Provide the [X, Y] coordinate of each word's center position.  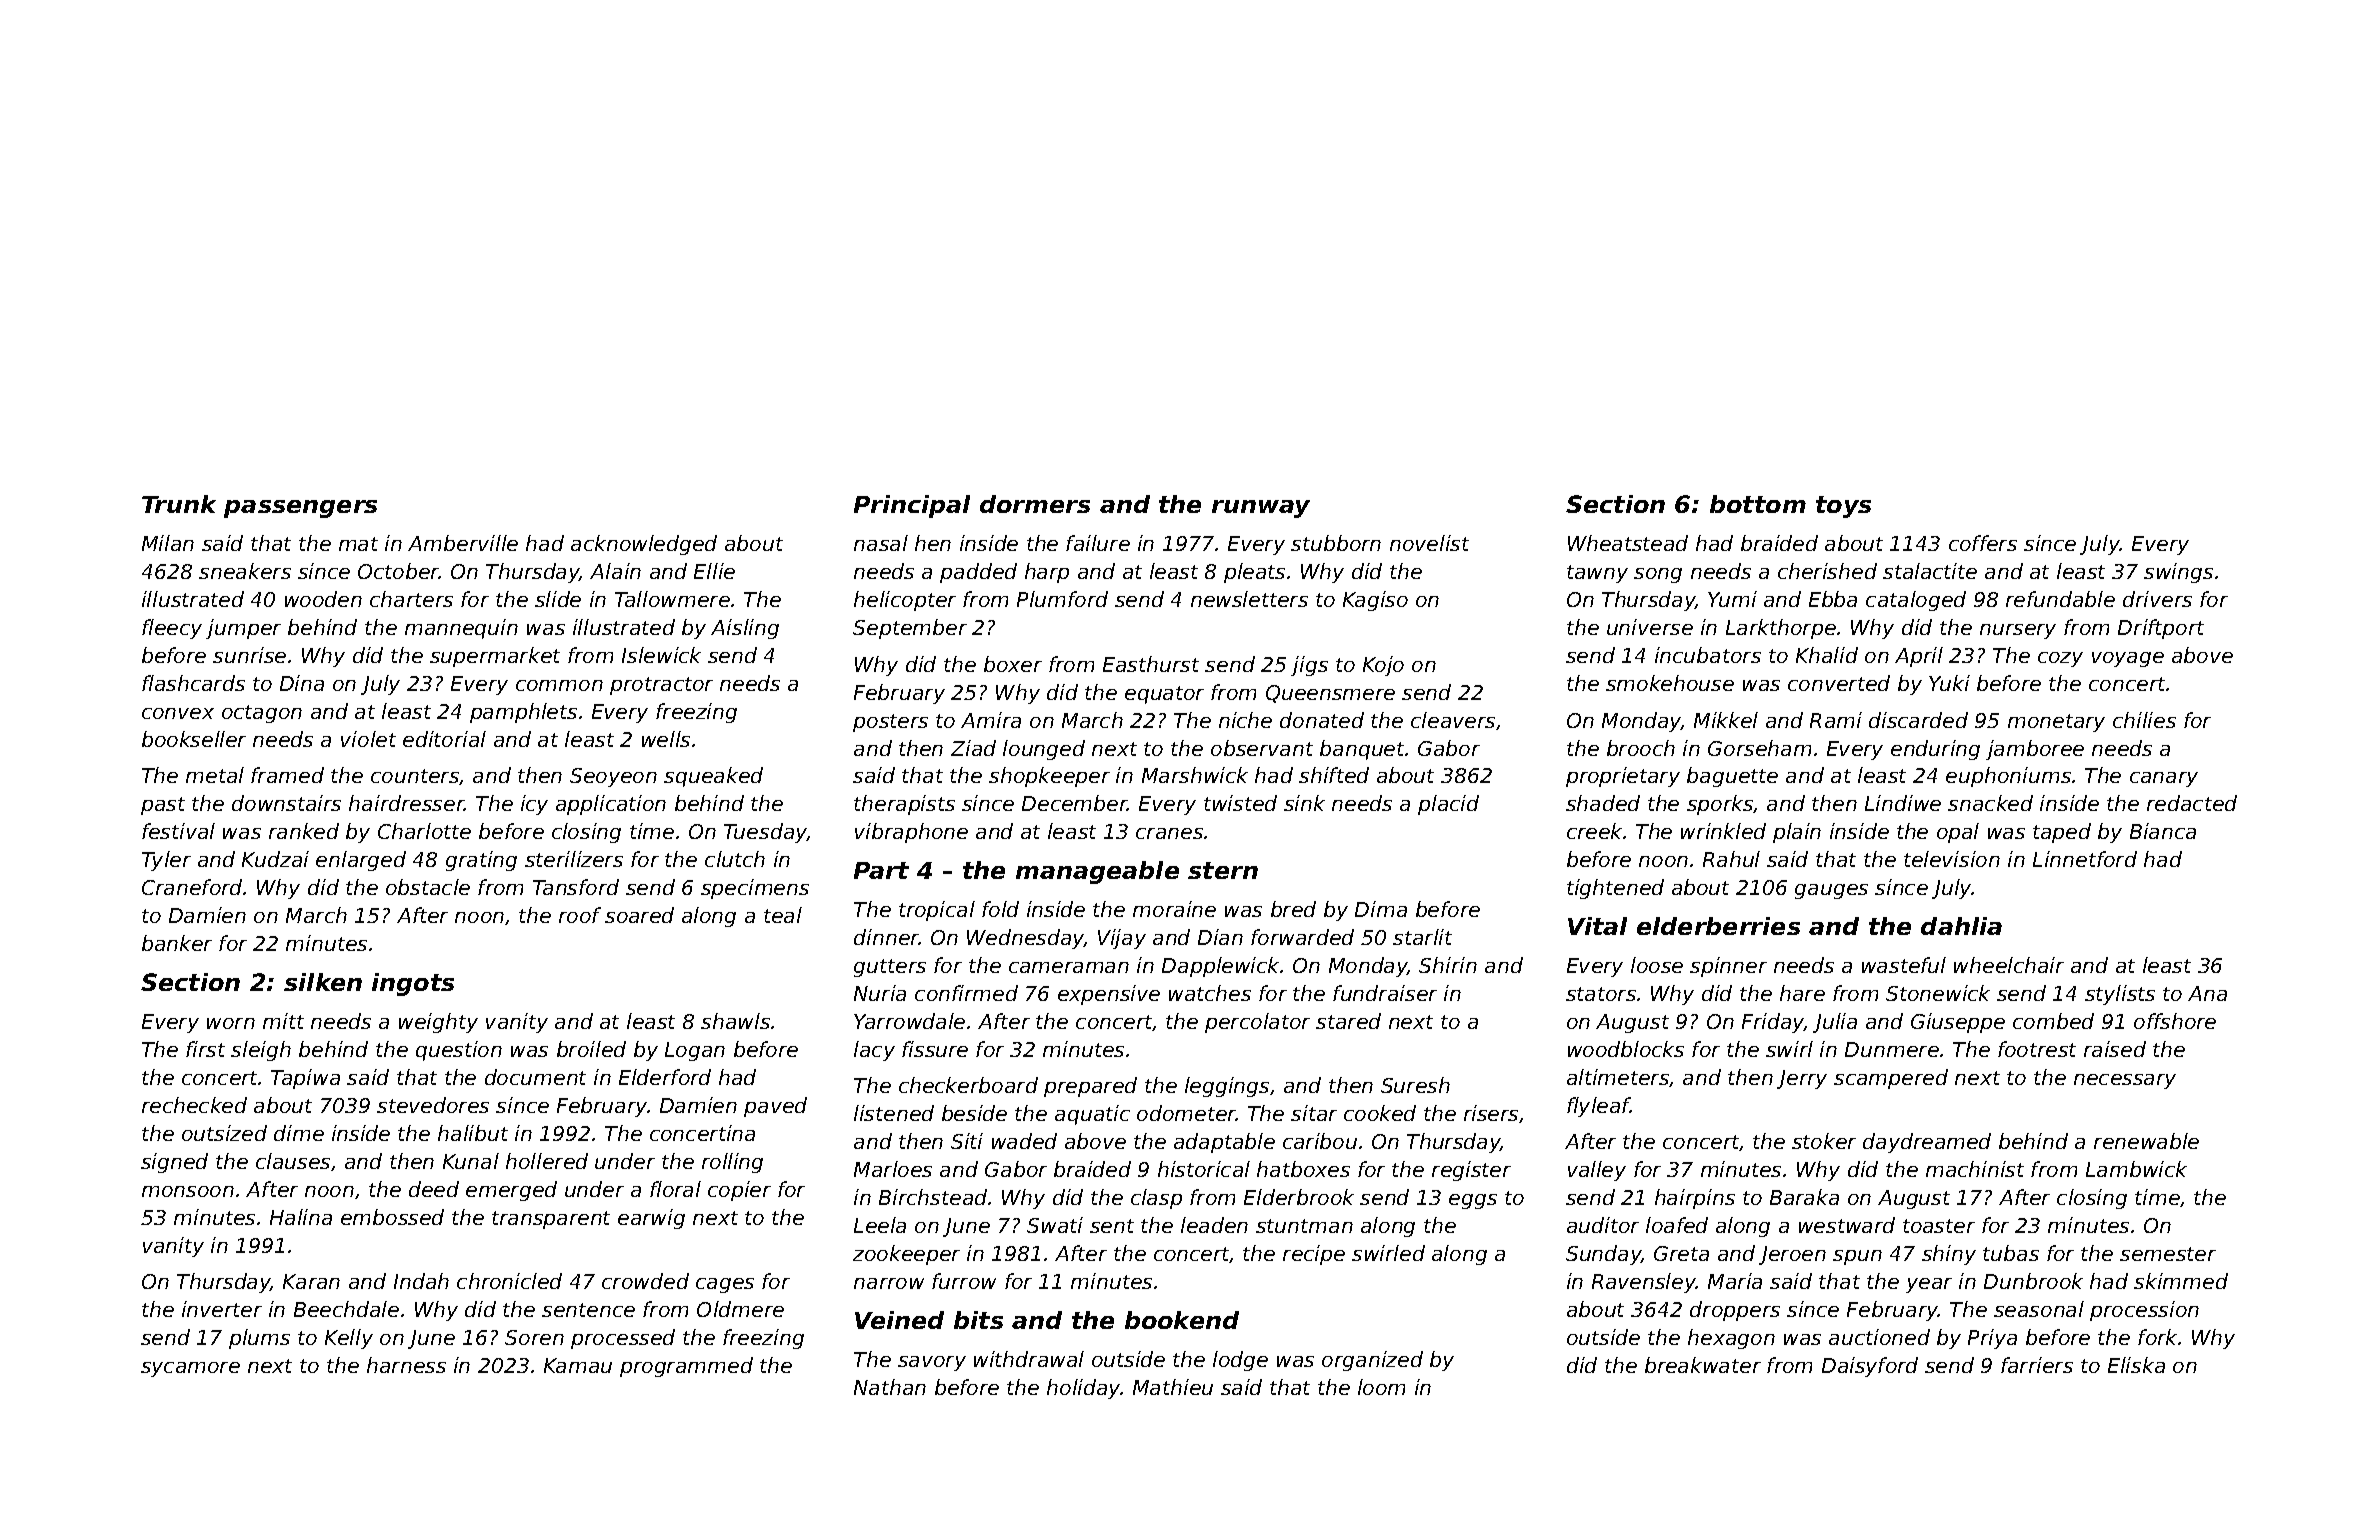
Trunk [179, 504]
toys [1843, 507]
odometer [1186, 1113]
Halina [301, 1217]
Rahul [1731, 859]
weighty [438, 1023]
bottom [1758, 504]
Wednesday [1025, 939]
